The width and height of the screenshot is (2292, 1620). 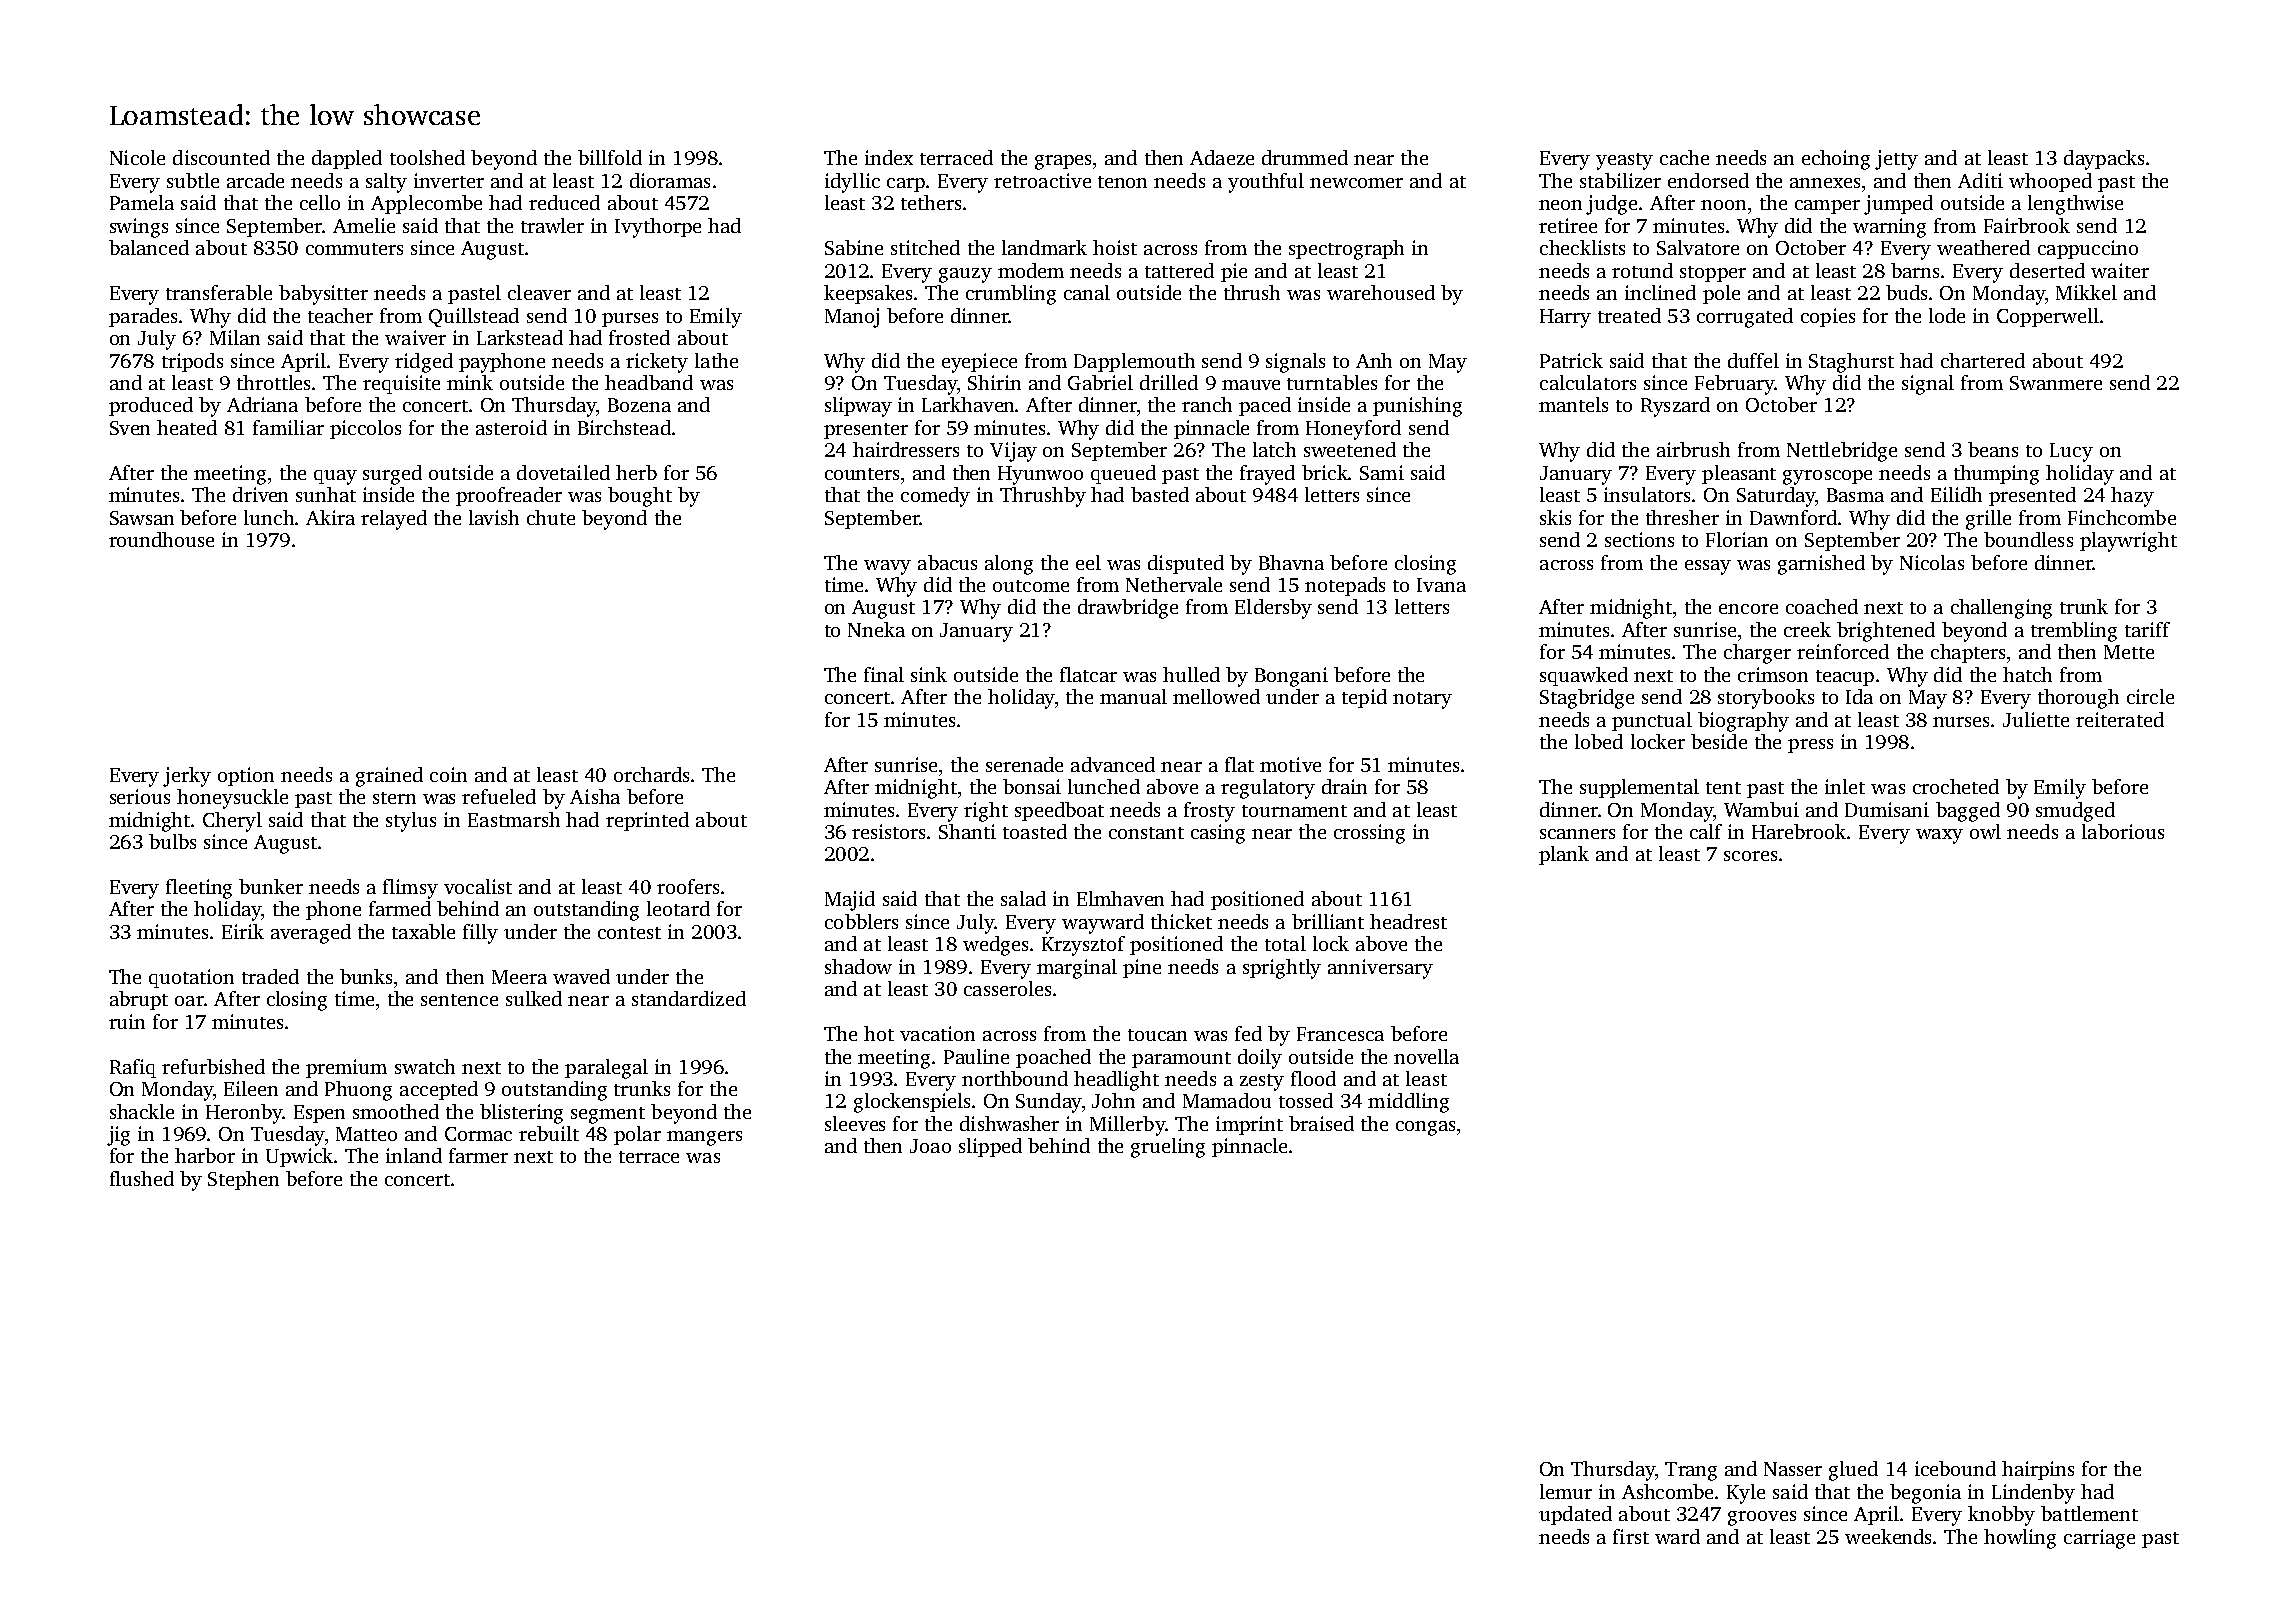 What do you see at coordinates (1750, 856) in the screenshot?
I see `scores` at bounding box center [1750, 856].
